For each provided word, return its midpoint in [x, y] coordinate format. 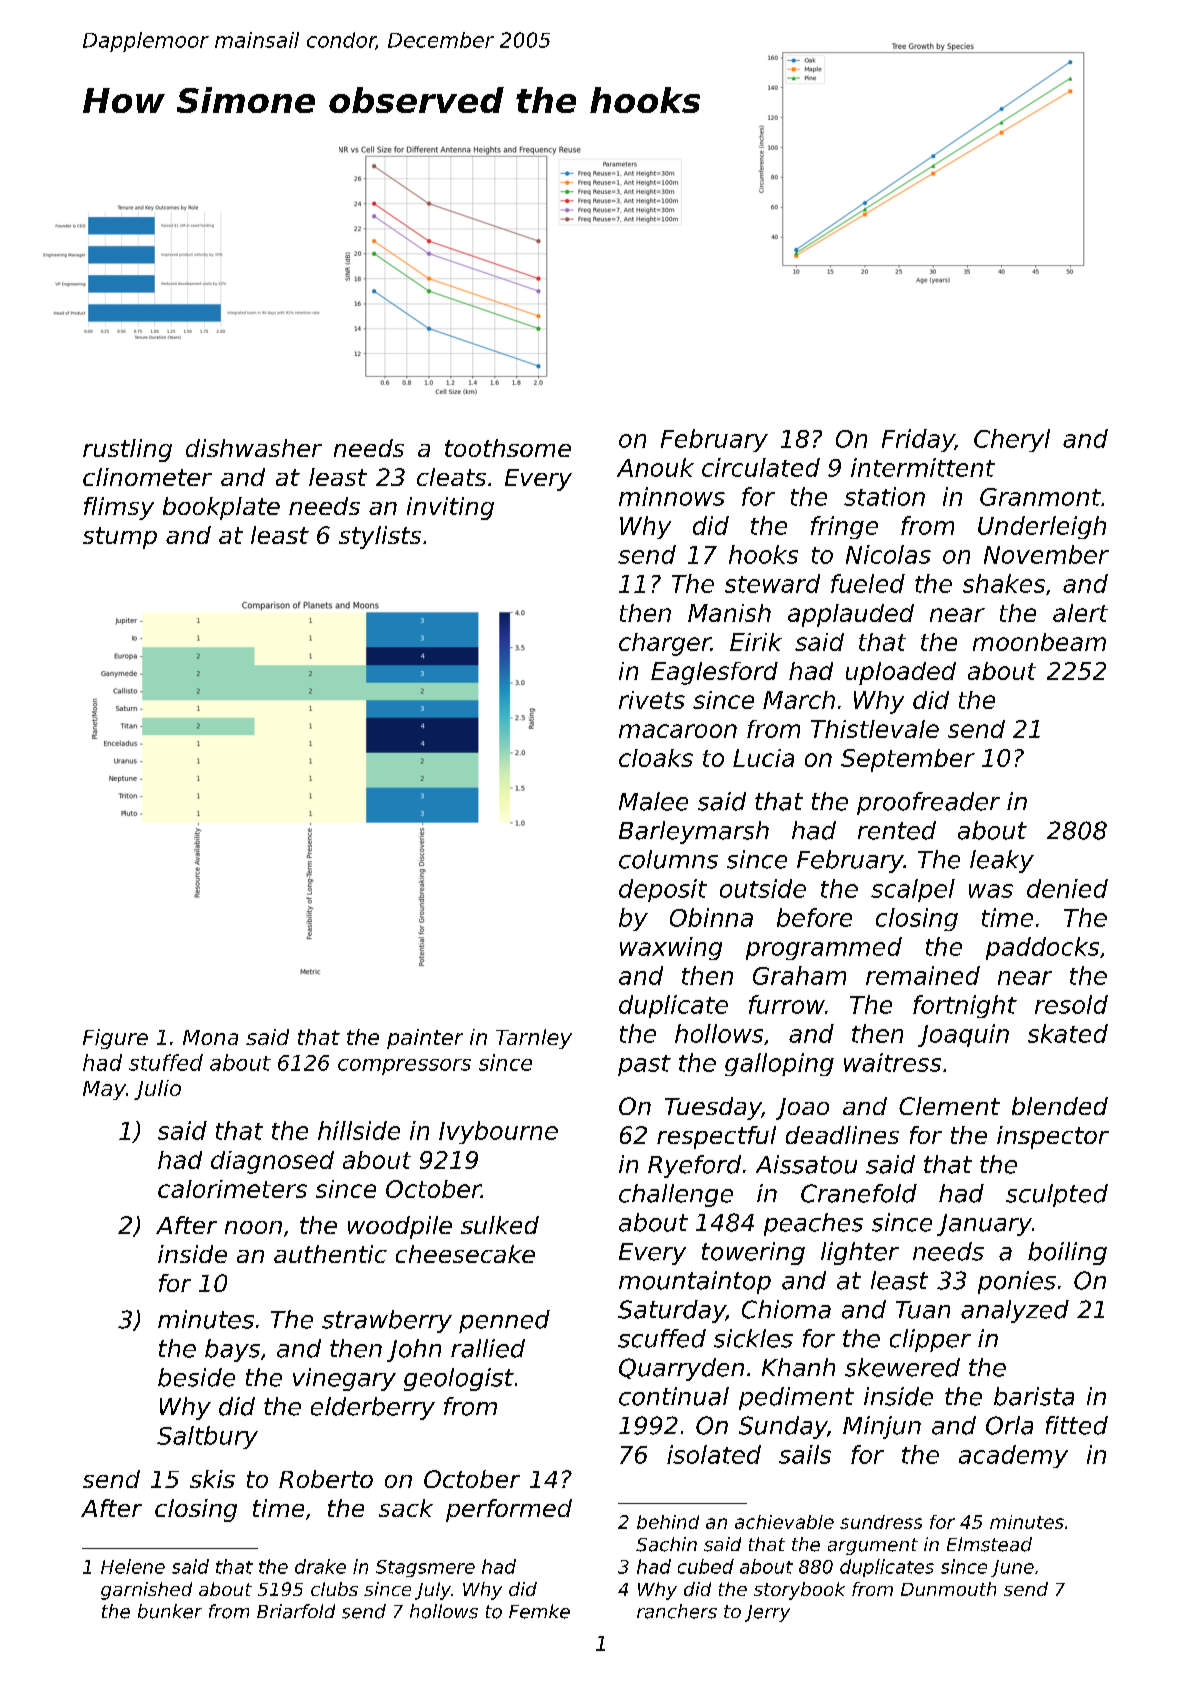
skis [212, 1479]
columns [668, 859]
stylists [380, 537]
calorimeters [232, 1189]
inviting [450, 508]
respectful [716, 1137]
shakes [1004, 583]
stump [120, 538]
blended [1060, 1106]
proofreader [928, 803]
